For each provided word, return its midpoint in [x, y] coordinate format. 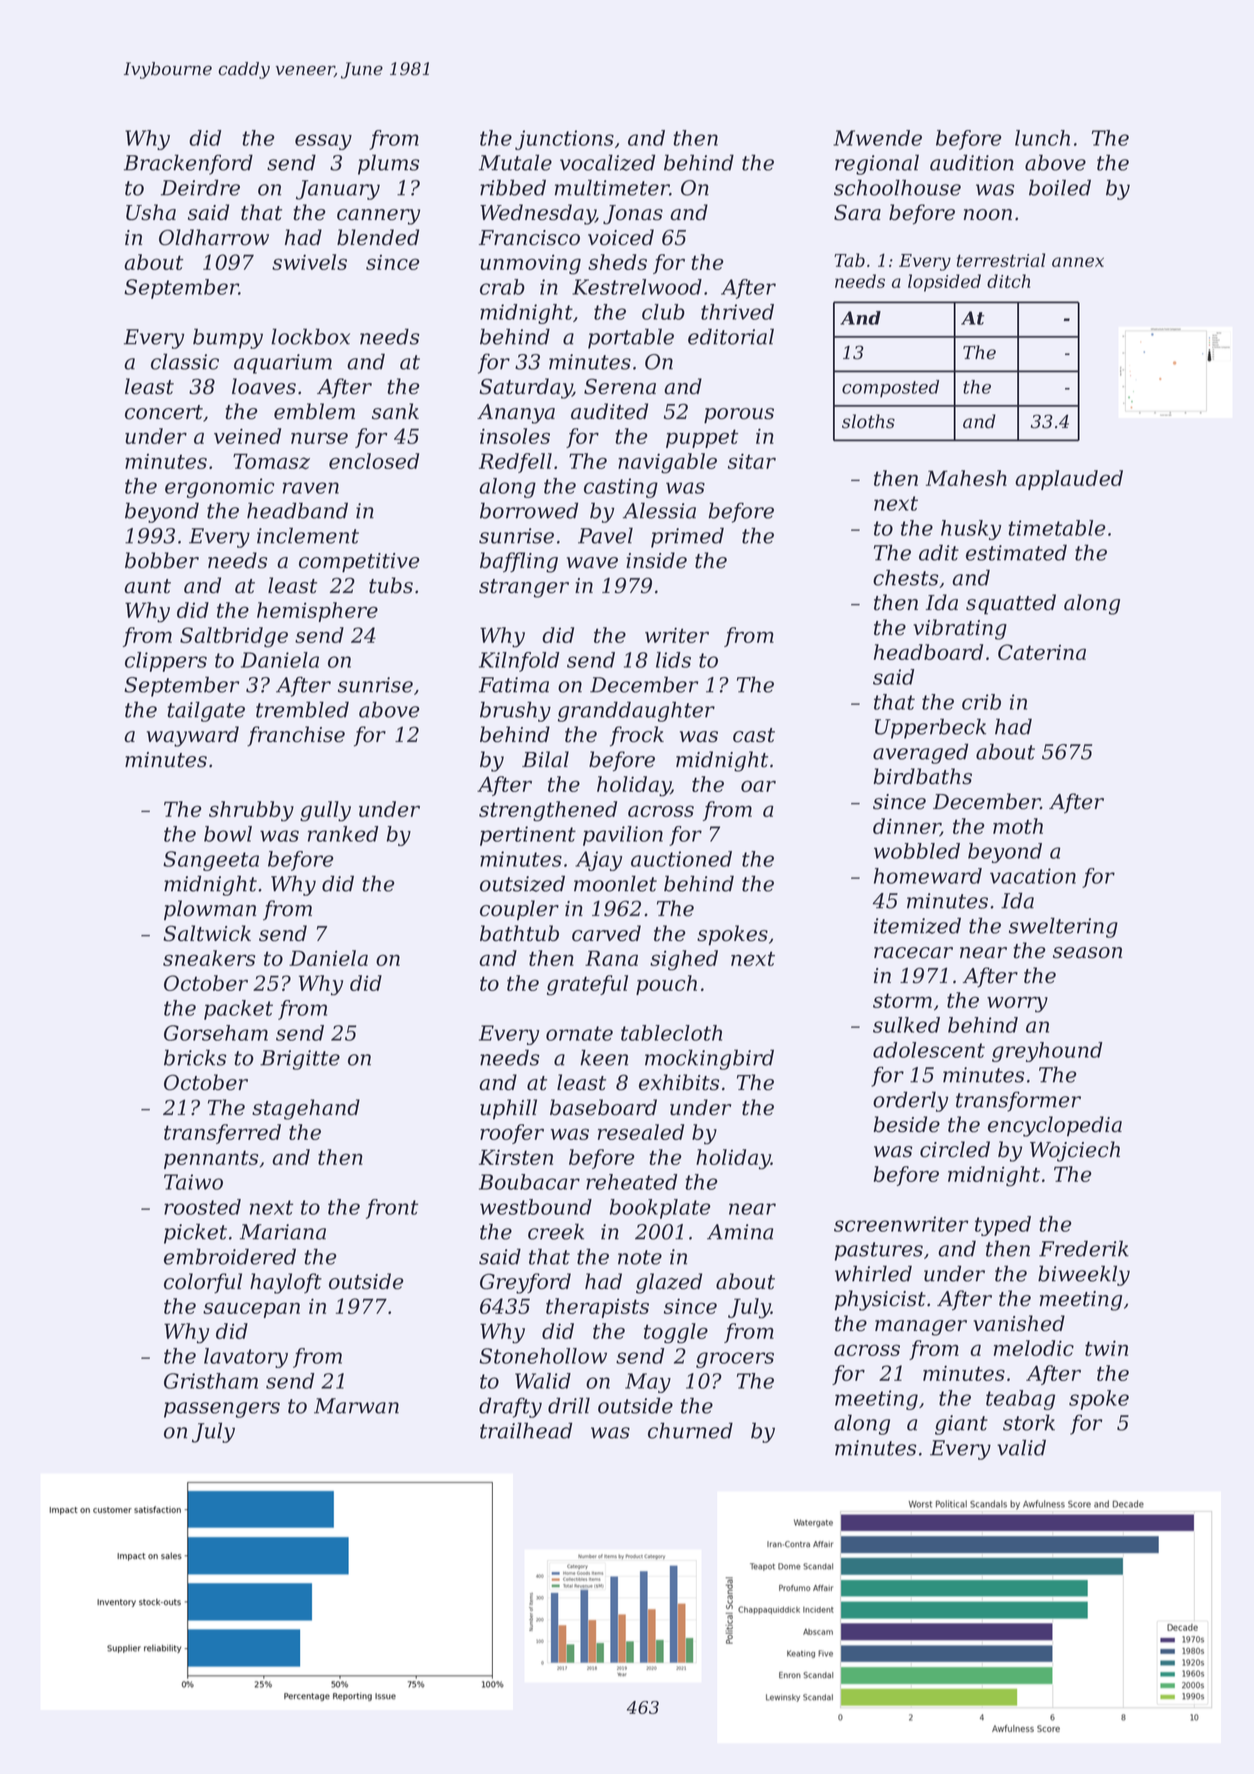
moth [1018, 826]
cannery [378, 217]
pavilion [623, 836]
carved [606, 933]
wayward [193, 736]
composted [890, 389]
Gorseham [216, 1033]
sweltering [1063, 927]
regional [877, 164]
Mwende [877, 138]
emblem [314, 411]
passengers [222, 1410]
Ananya [516, 414]
